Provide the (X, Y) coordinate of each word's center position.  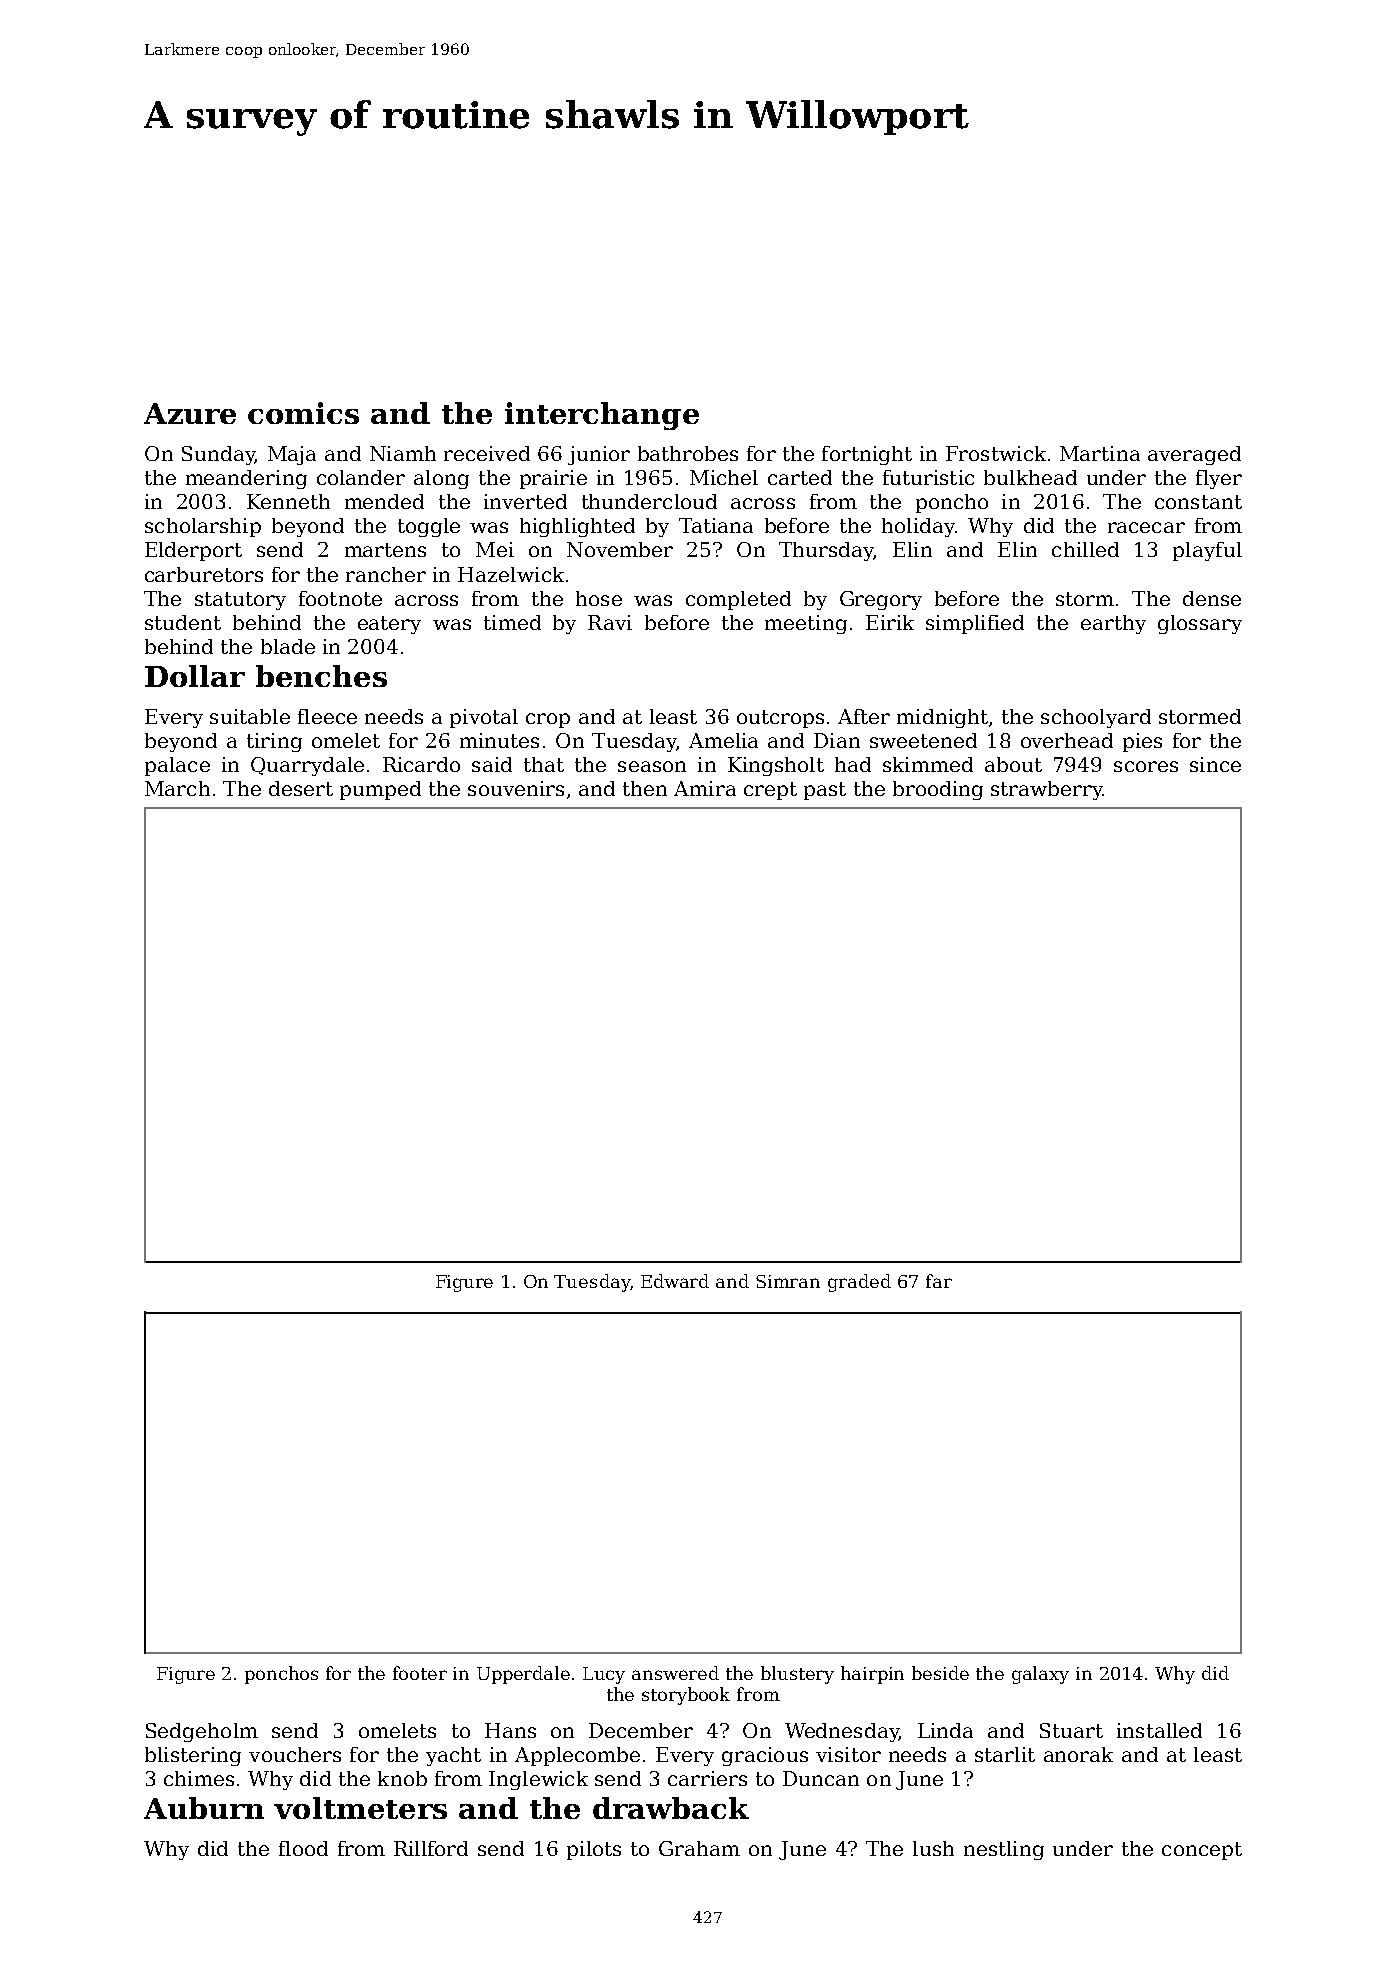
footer (420, 1673)
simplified (975, 624)
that (544, 764)
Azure (190, 413)
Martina (1100, 453)
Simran (788, 1281)
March (177, 788)
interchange (602, 416)
